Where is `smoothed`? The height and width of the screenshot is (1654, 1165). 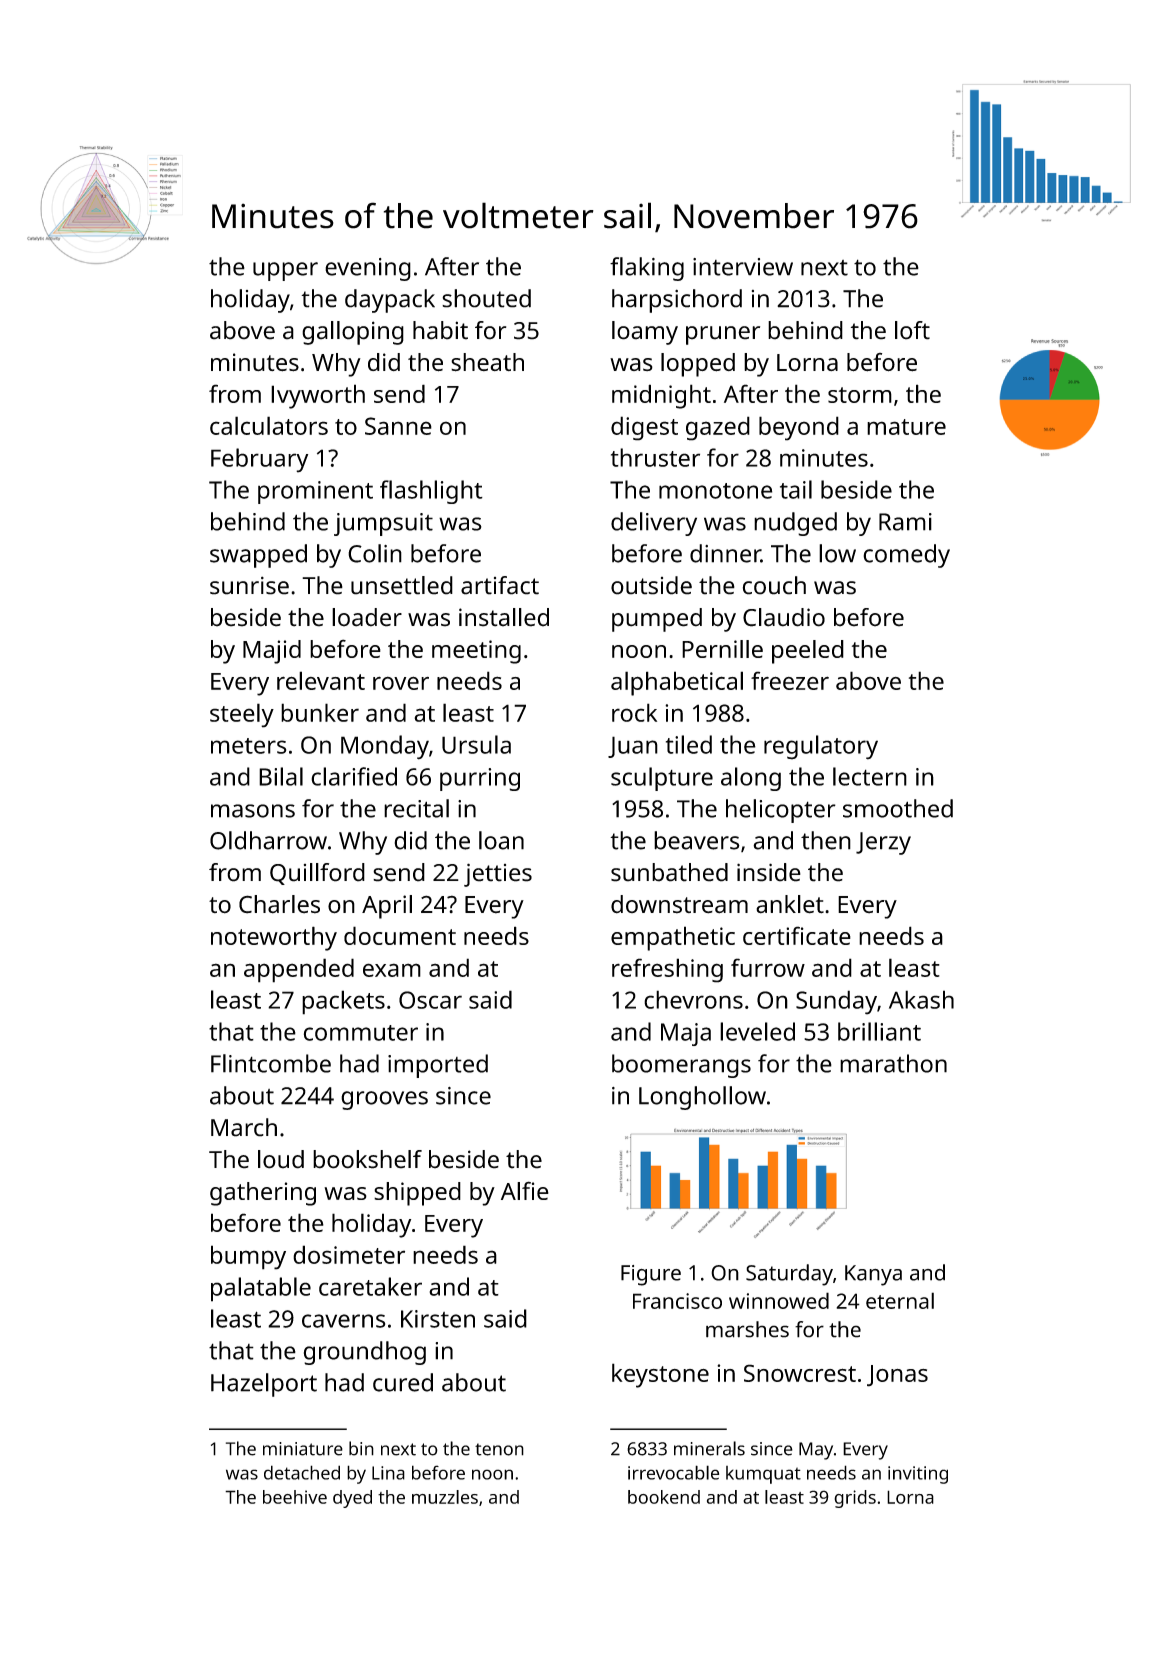
smoothed is located at coordinates (898, 808).
